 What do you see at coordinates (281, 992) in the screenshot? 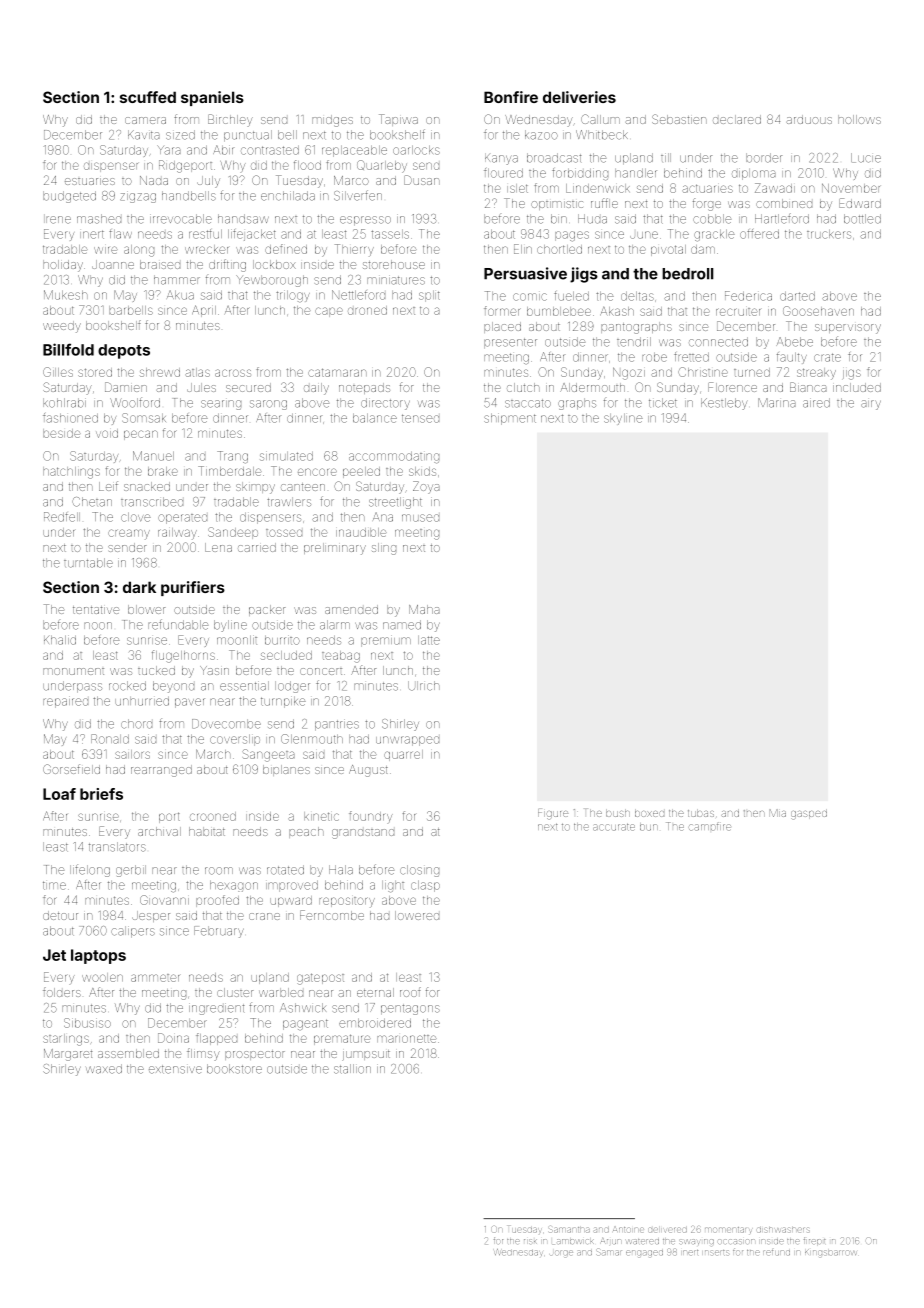
I see `warbled` at bounding box center [281, 992].
